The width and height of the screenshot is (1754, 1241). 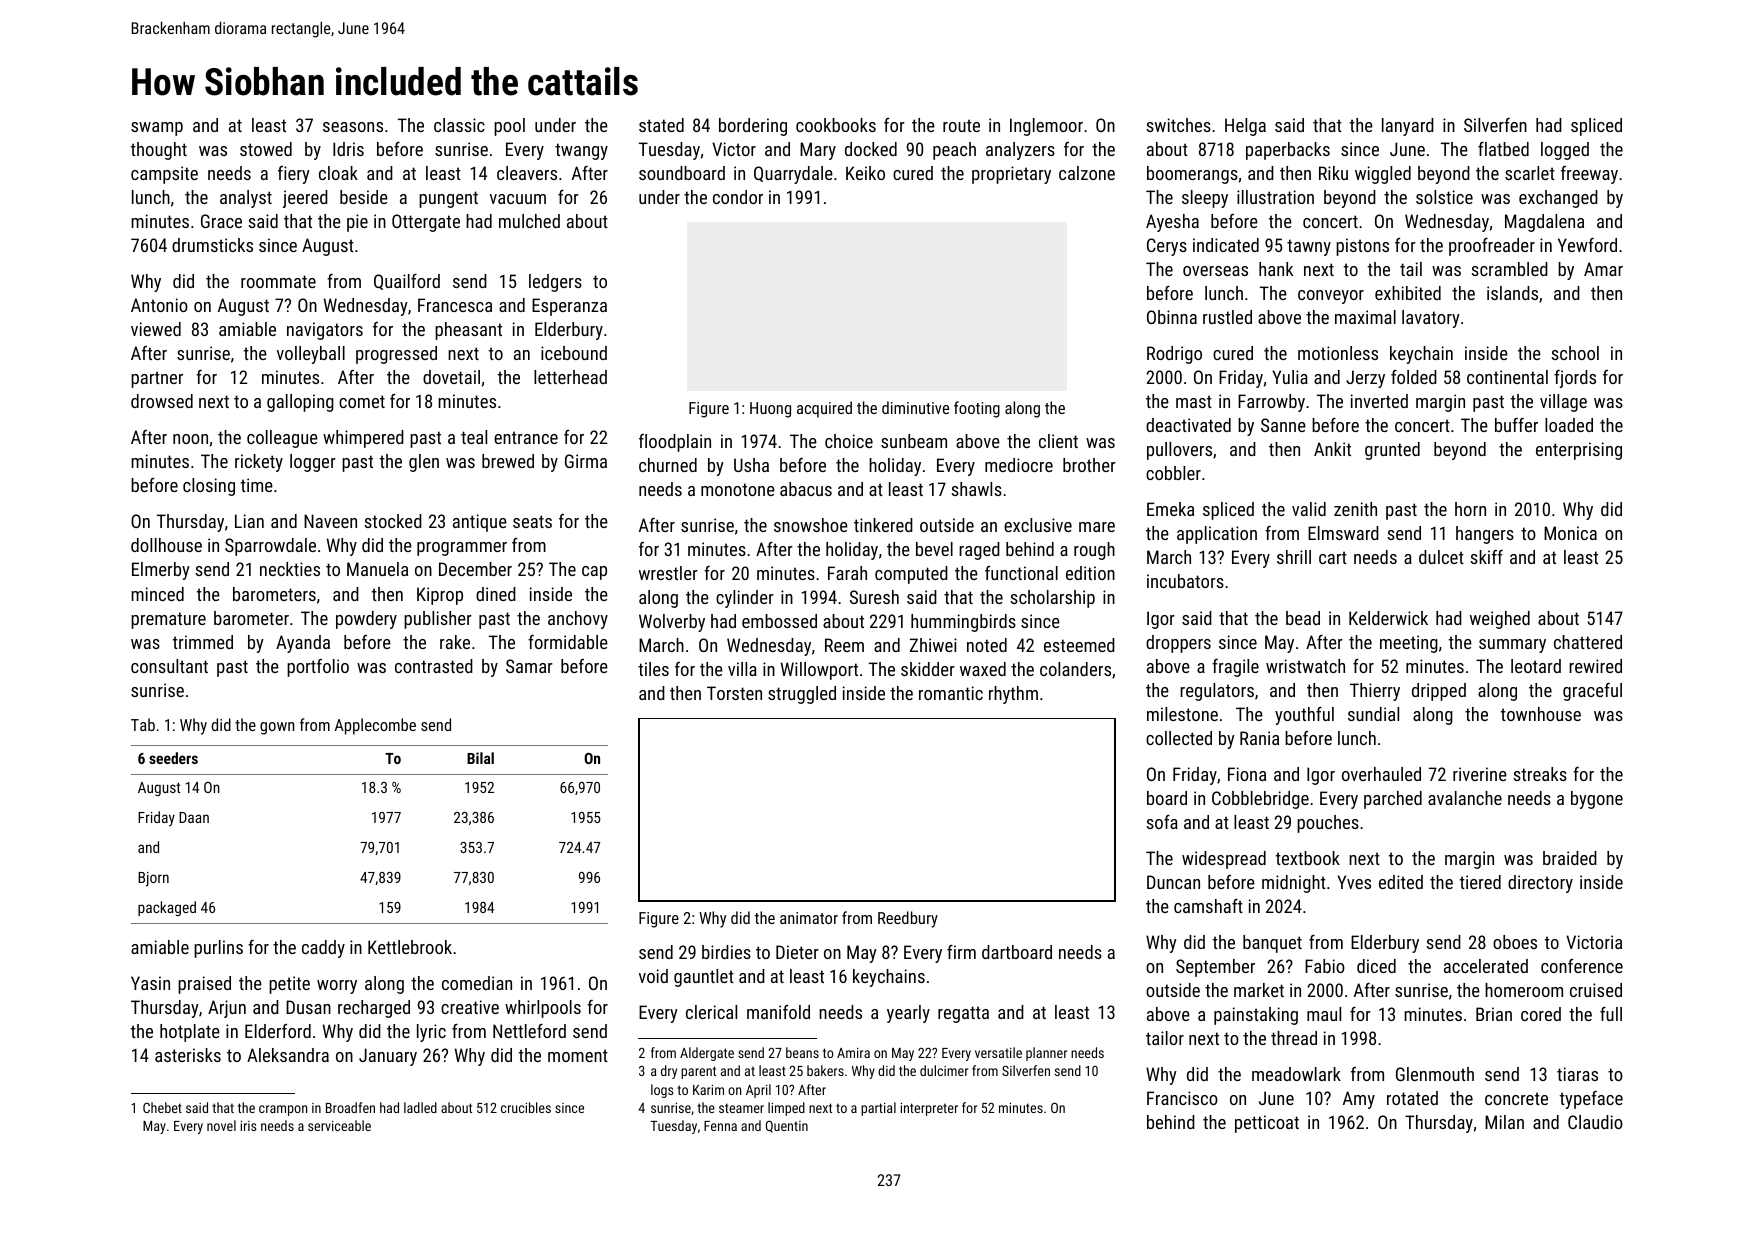 I want to click on swamp, so click(x=157, y=129).
